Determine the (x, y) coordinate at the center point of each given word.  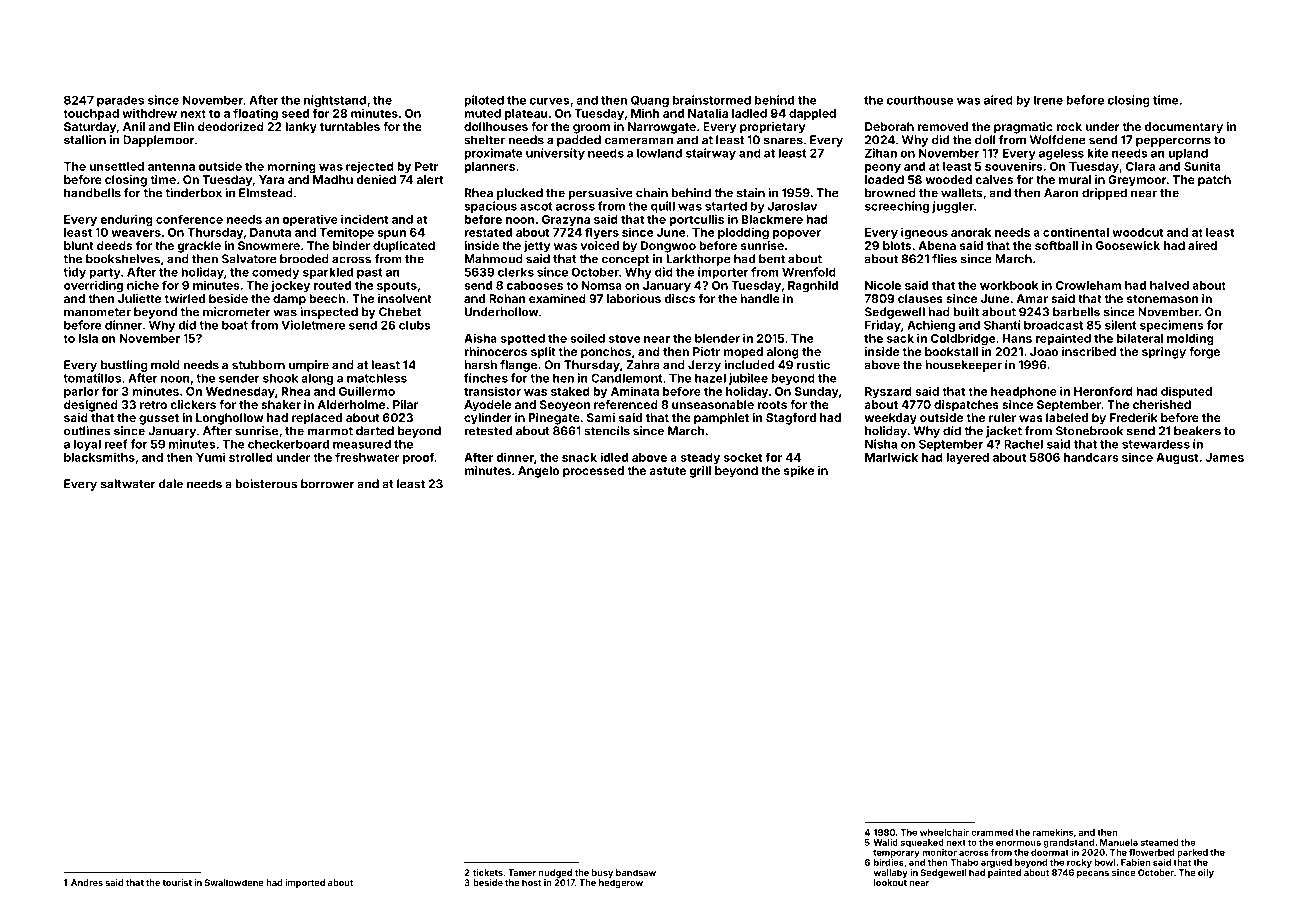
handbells (92, 193)
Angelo (538, 472)
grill (700, 472)
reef (116, 444)
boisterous (266, 484)
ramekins (1053, 832)
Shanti (1002, 325)
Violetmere (313, 325)
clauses (920, 298)
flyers (602, 233)
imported (305, 883)
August (1177, 459)
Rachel (1023, 444)
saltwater (128, 484)
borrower (327, 484)
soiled (587, 338)
